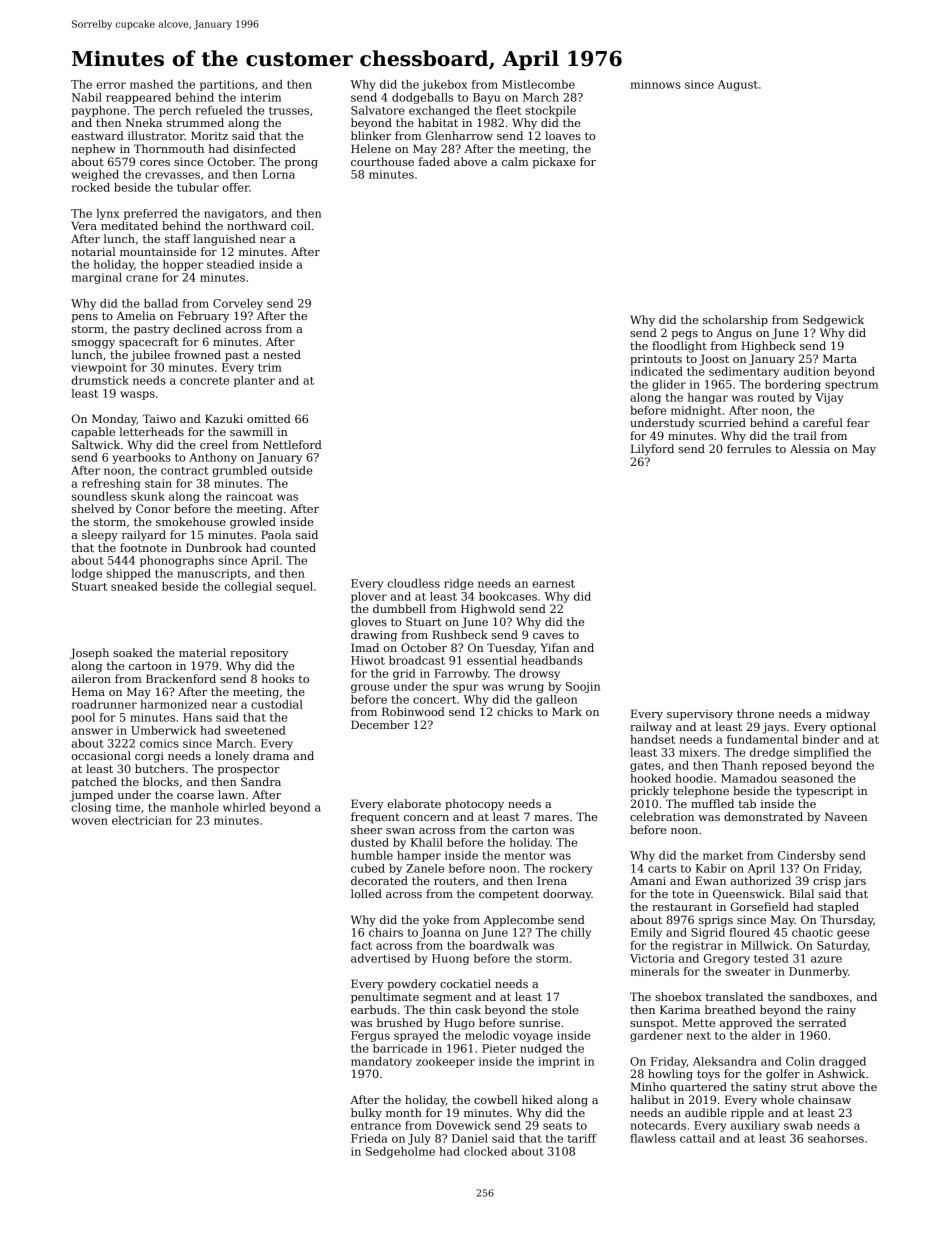 The image size is (952, 1233). Describe the element at coordinates (400, 1152) in the image. I see `Sedgeholme` at that location.
